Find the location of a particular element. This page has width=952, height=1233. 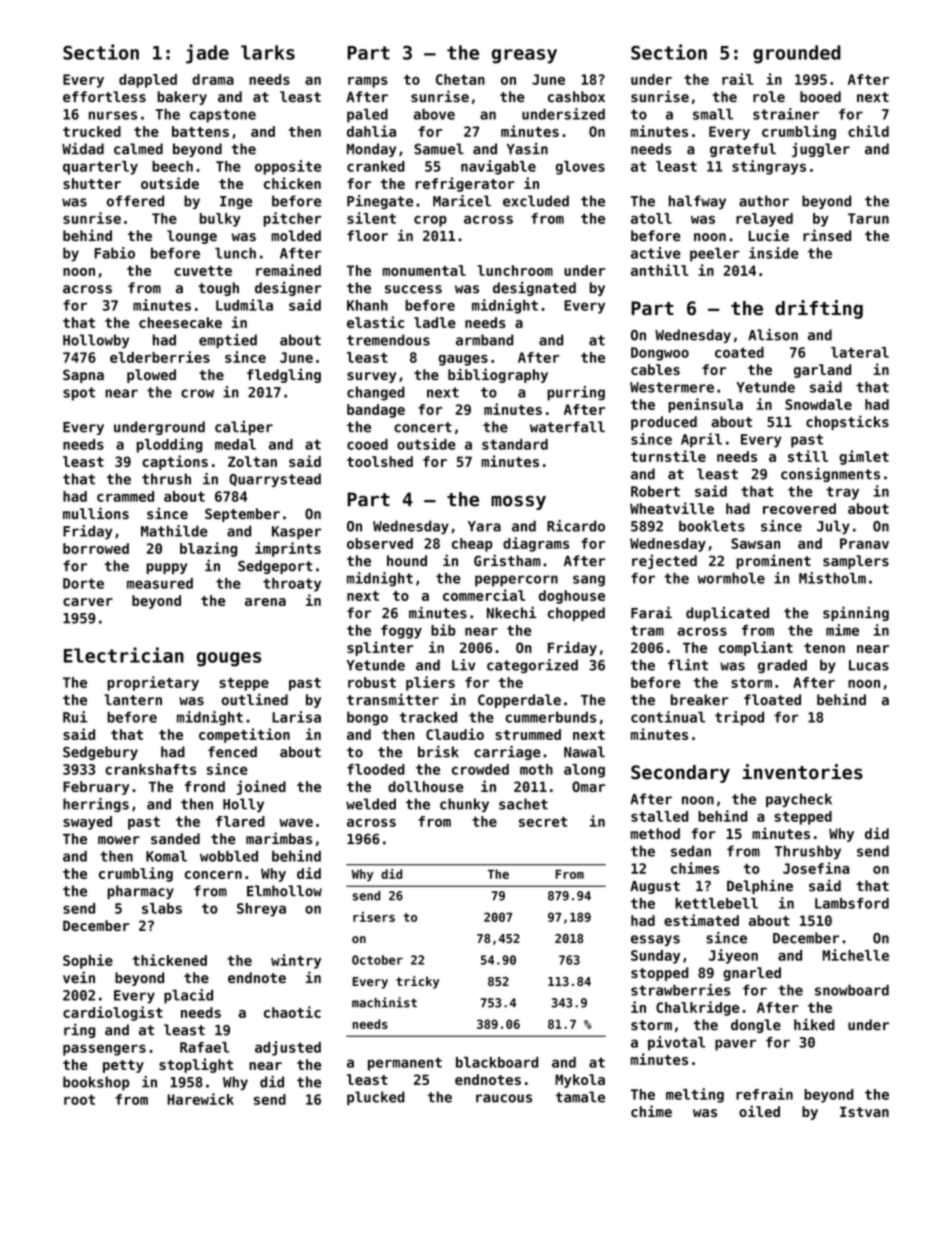

waterfall is located at coordinates (567, 427).
